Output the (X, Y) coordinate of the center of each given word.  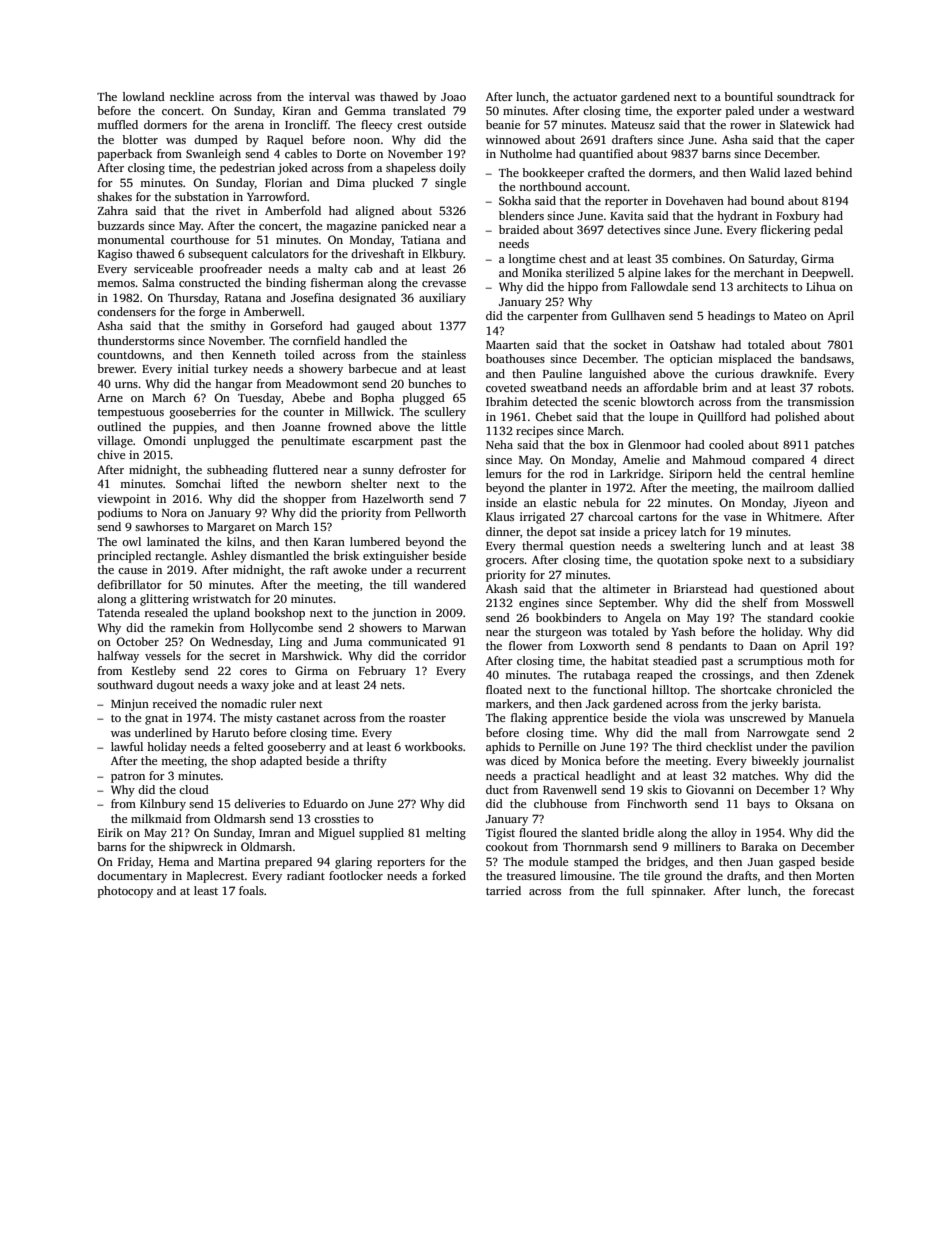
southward (125, 684)
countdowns (129, 354)
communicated (407, 641)
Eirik (110, 832)
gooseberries (202, 413)
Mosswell (830, 602)
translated (419, 110)
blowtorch (667, 401)
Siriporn (690, 475)
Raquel (285, 141)
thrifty (370, 762)
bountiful (748, 96)
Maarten (508, 345)
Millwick (368, 411)
